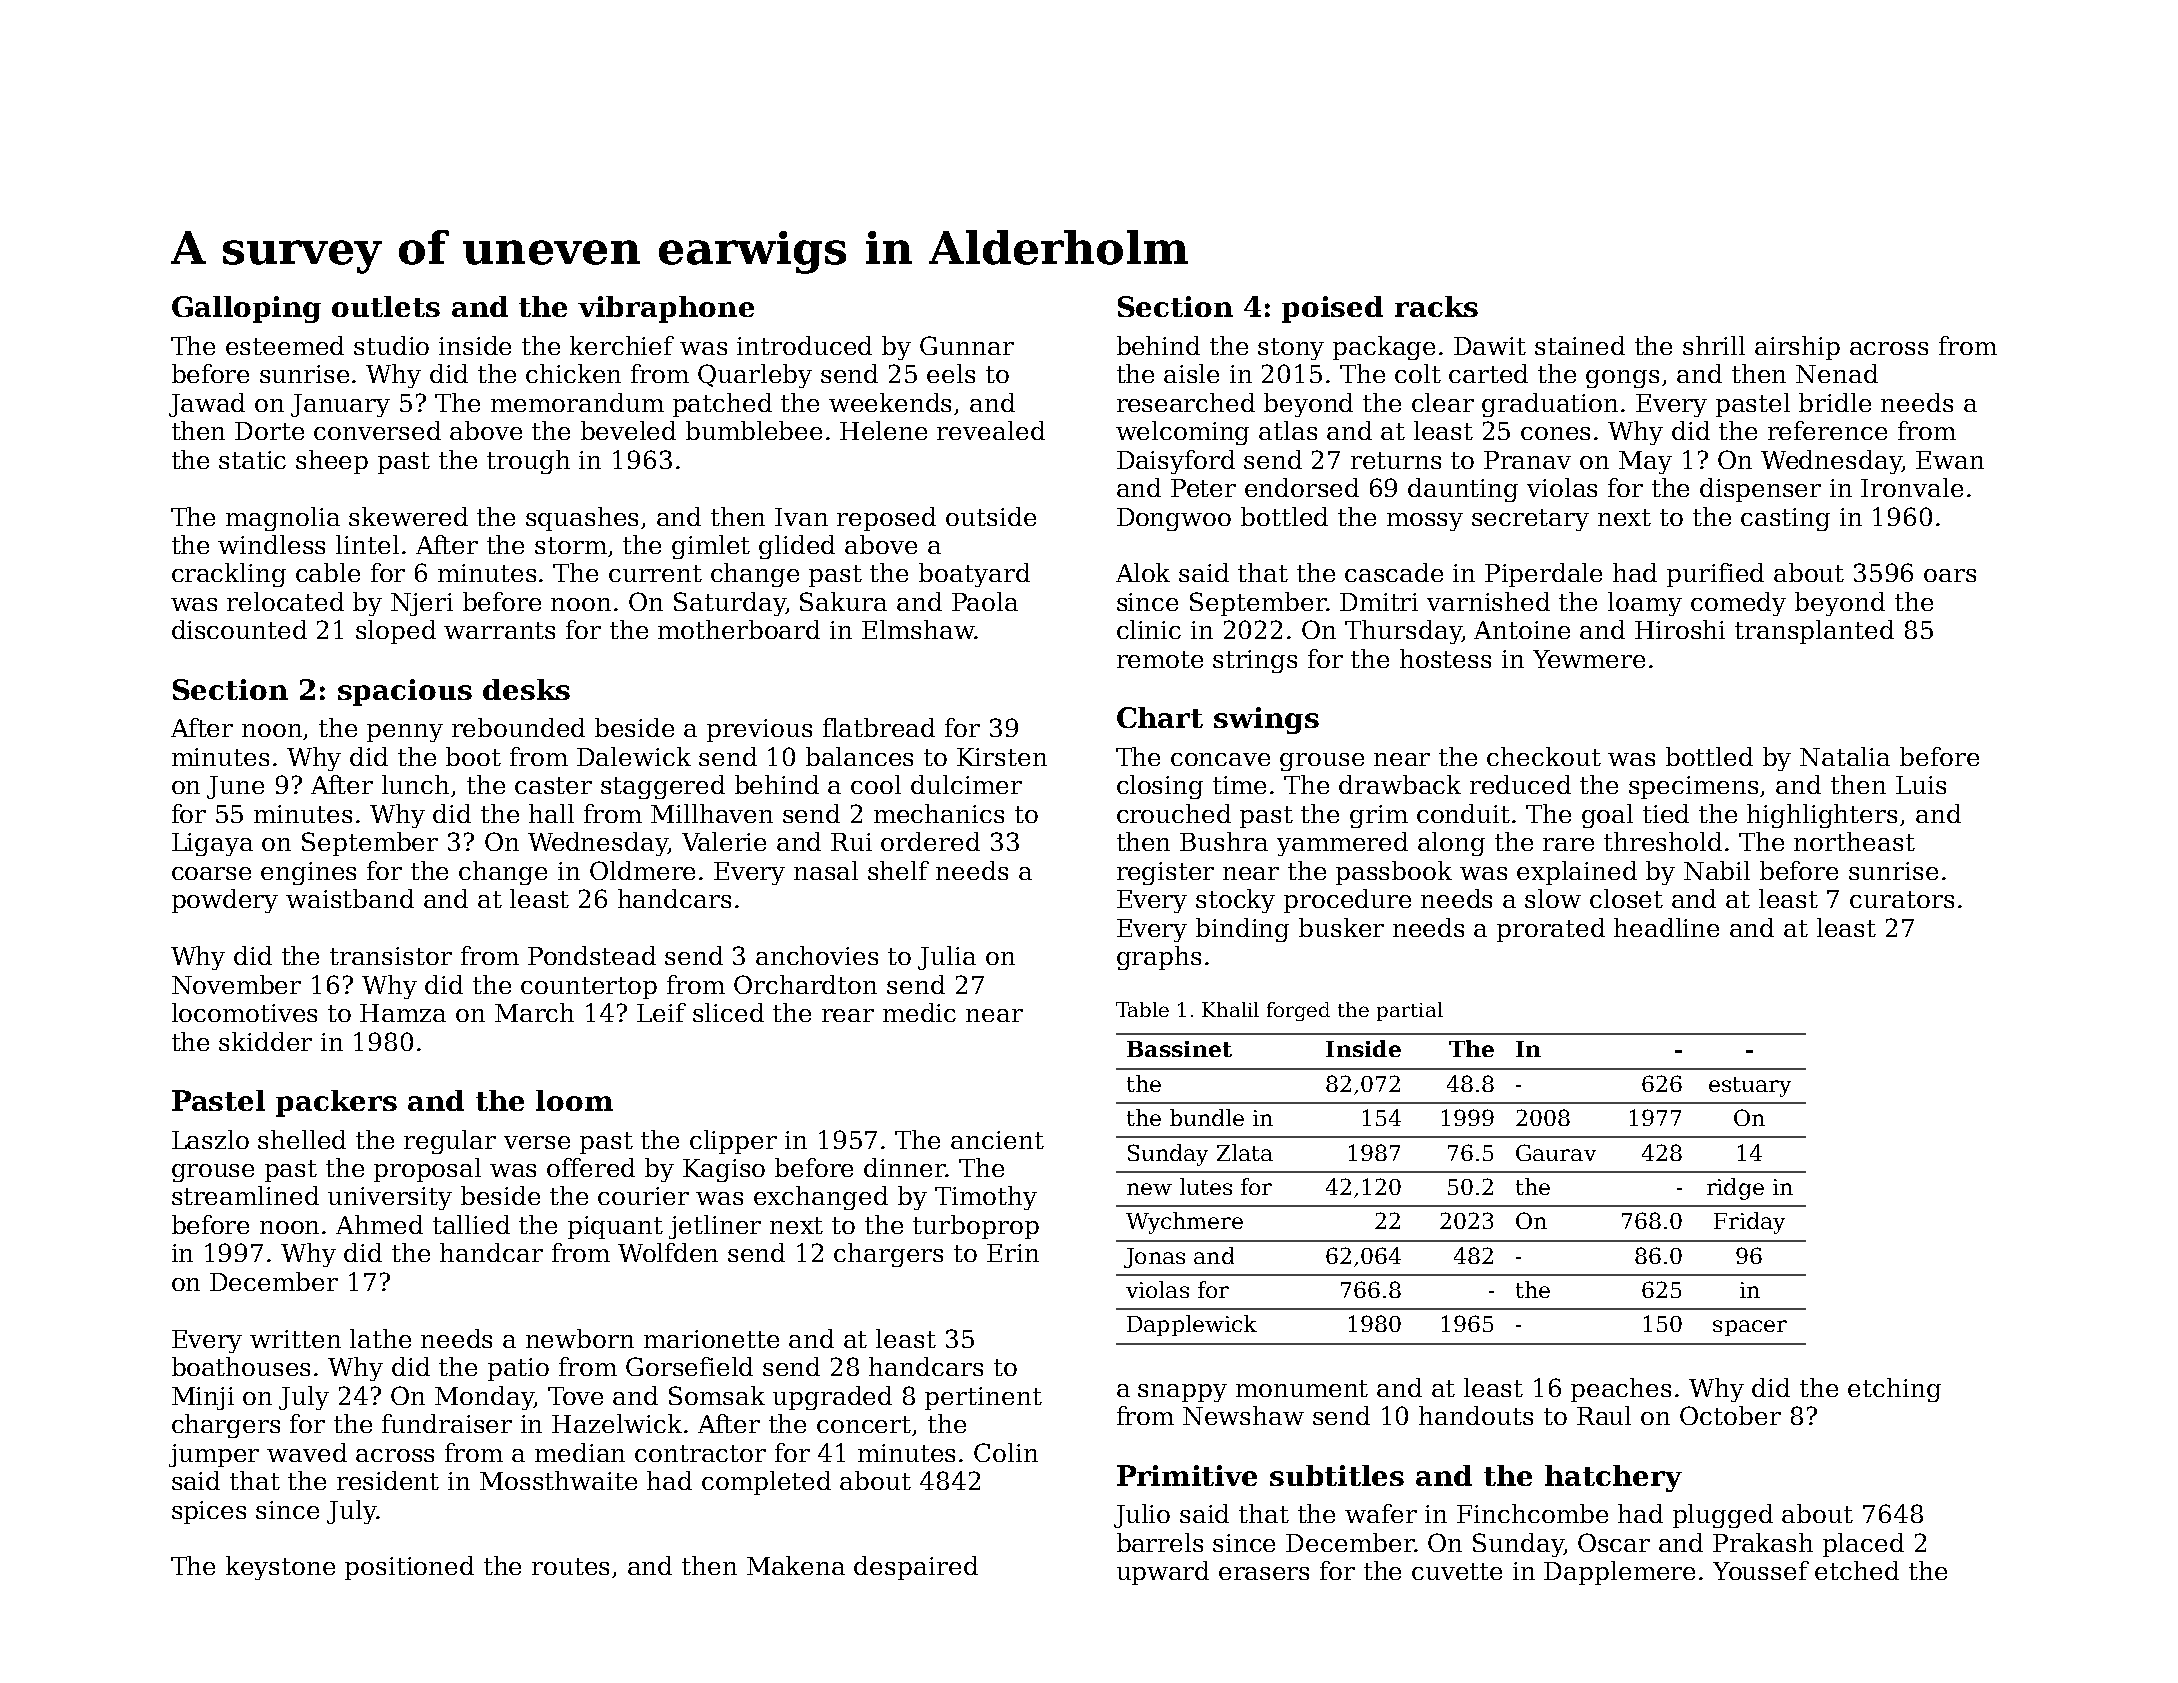 Image resolution: width=2178 pixels, height=1683 pixels. What do you see at coordinates (974, 575) in the screenshot?
I see `boatyard` at bounding box center [974, 575].
